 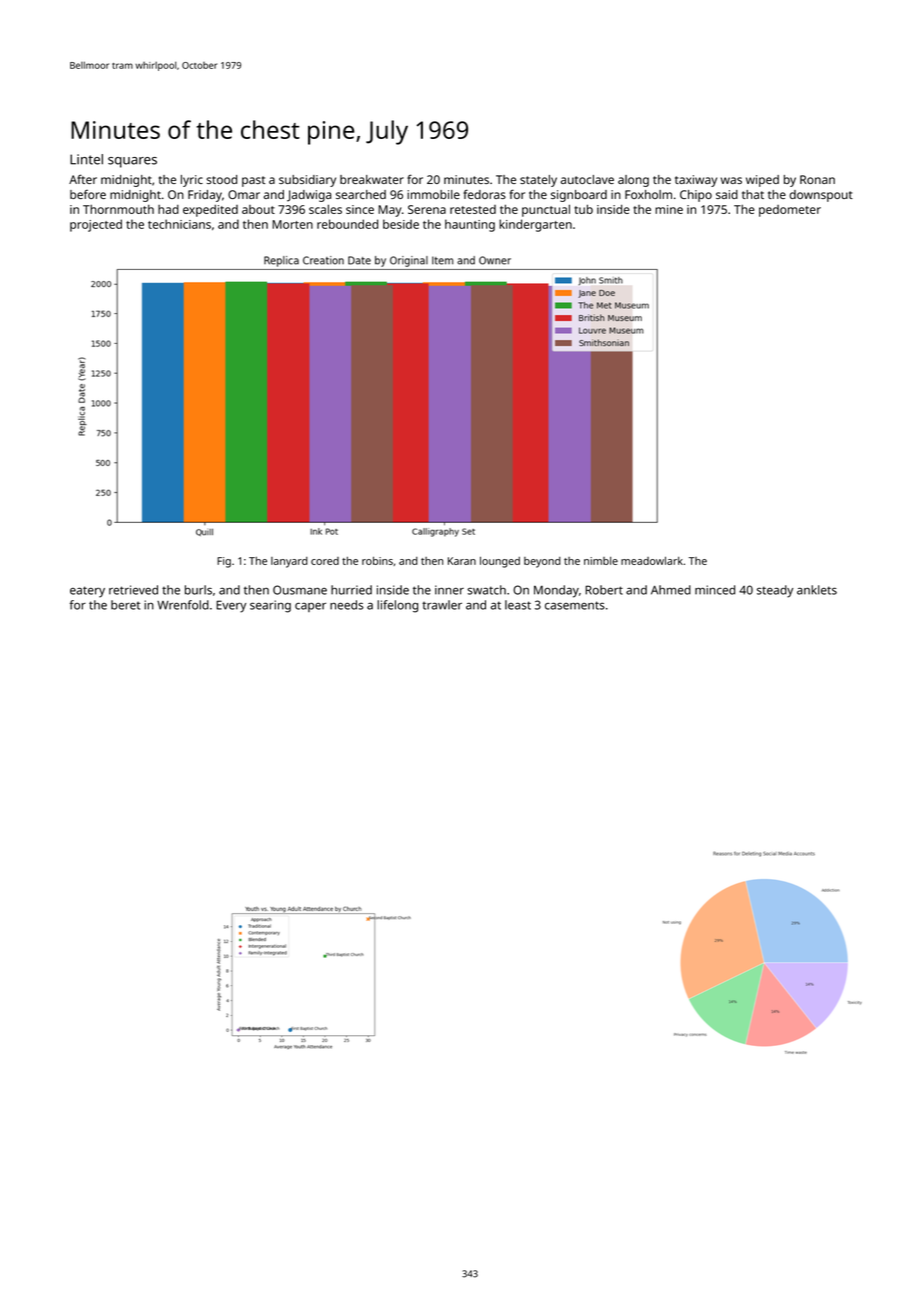 I want to click on cored, so click(x=325, y=561).
